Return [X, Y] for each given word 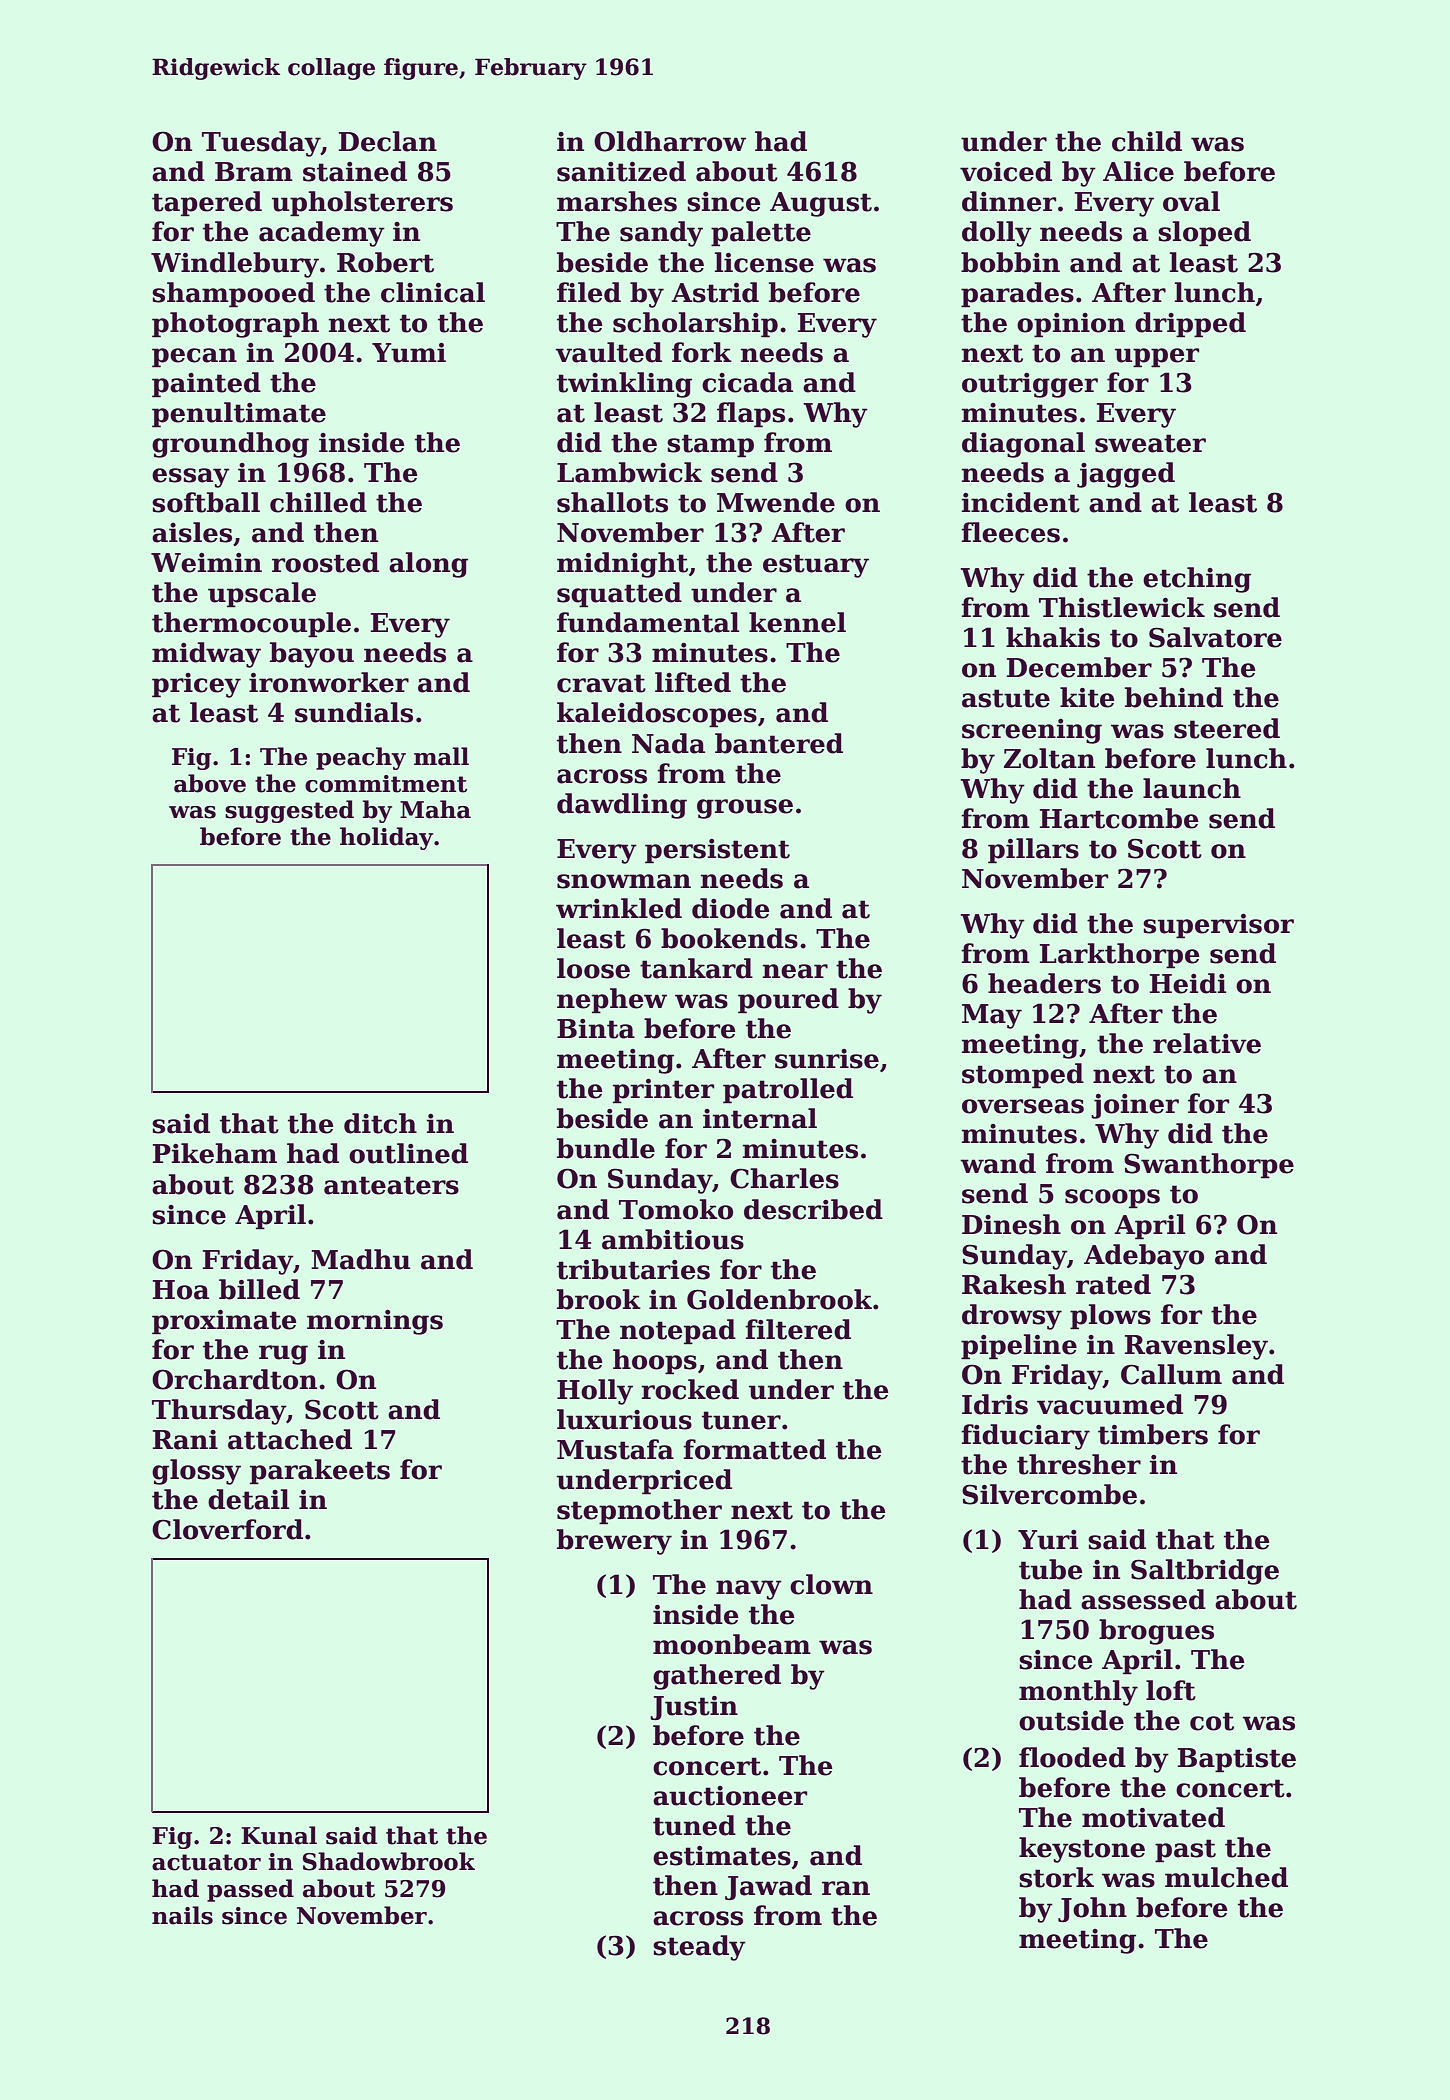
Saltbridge [1205, 1572]
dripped [1190, 325]
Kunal [279, 1835]
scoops [1112, 1199]
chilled [318, 502]
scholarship [695, 325]
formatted [754, 1449]
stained [355, 171]
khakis [1053, 637]
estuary [816, 566]
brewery [614, 1542]
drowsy [1012, 1317]
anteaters [391, 1185]
